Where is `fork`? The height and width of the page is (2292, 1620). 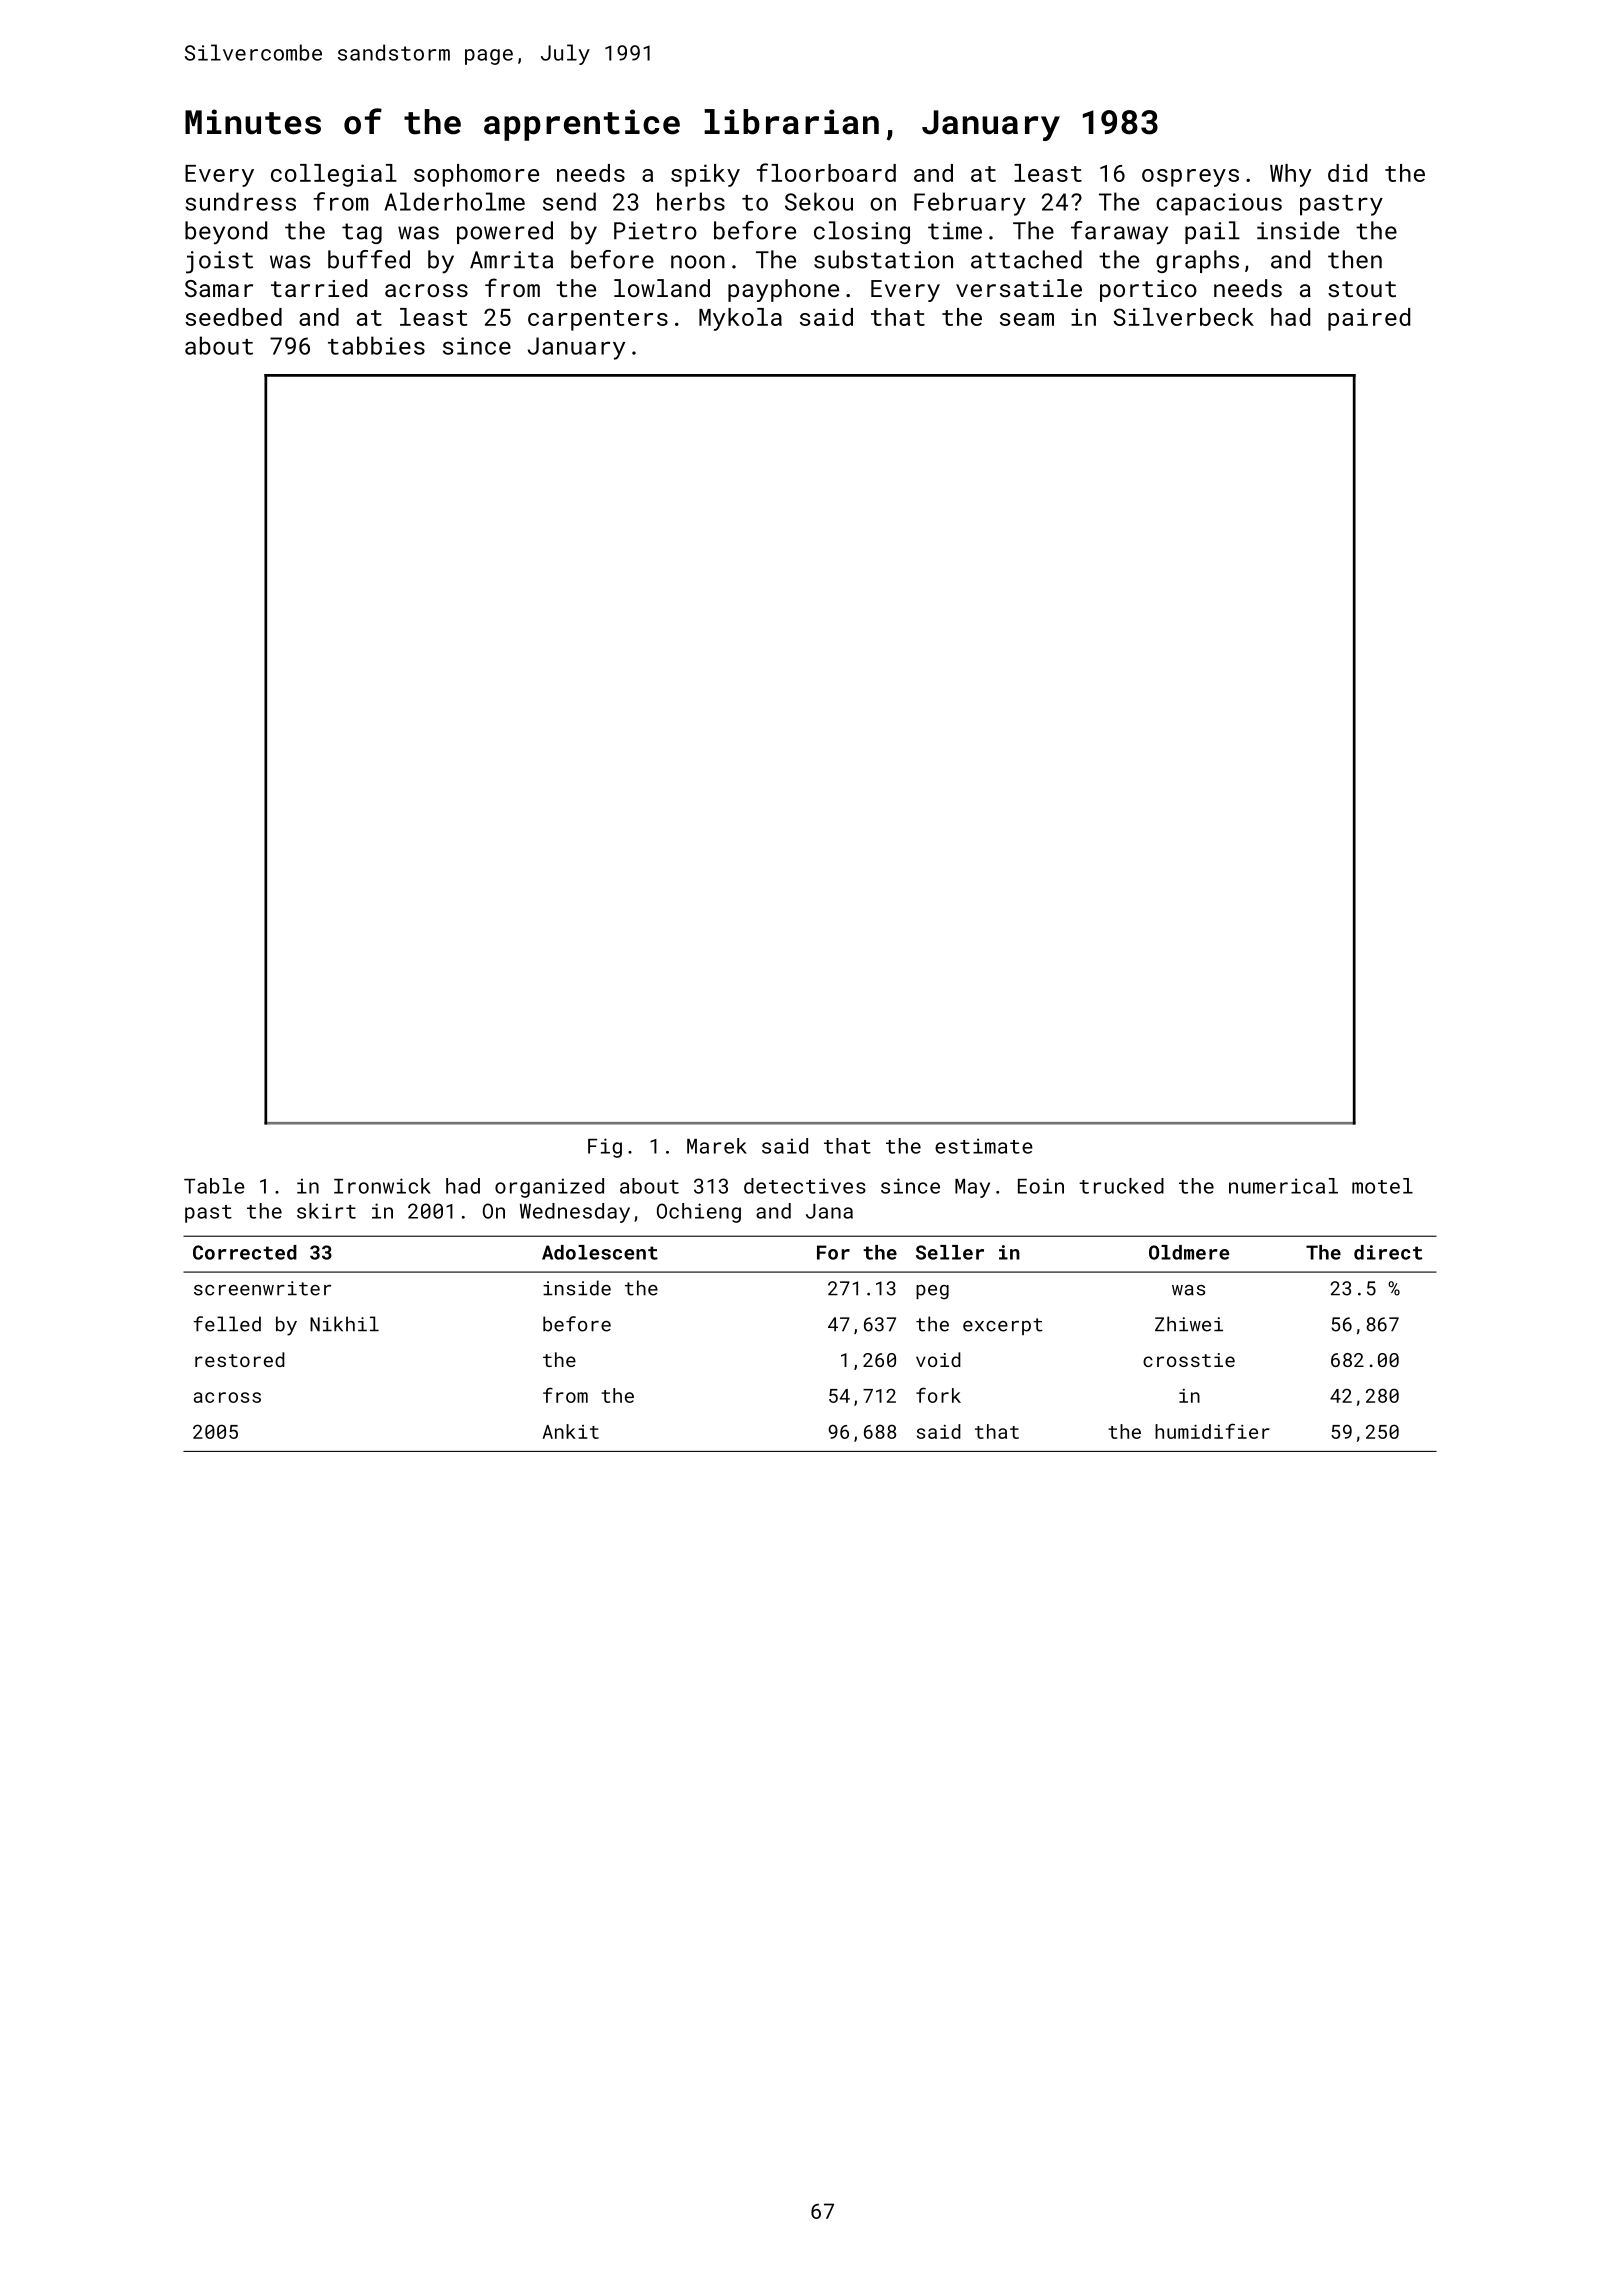
fork is located at coordinates (938, 1395).
